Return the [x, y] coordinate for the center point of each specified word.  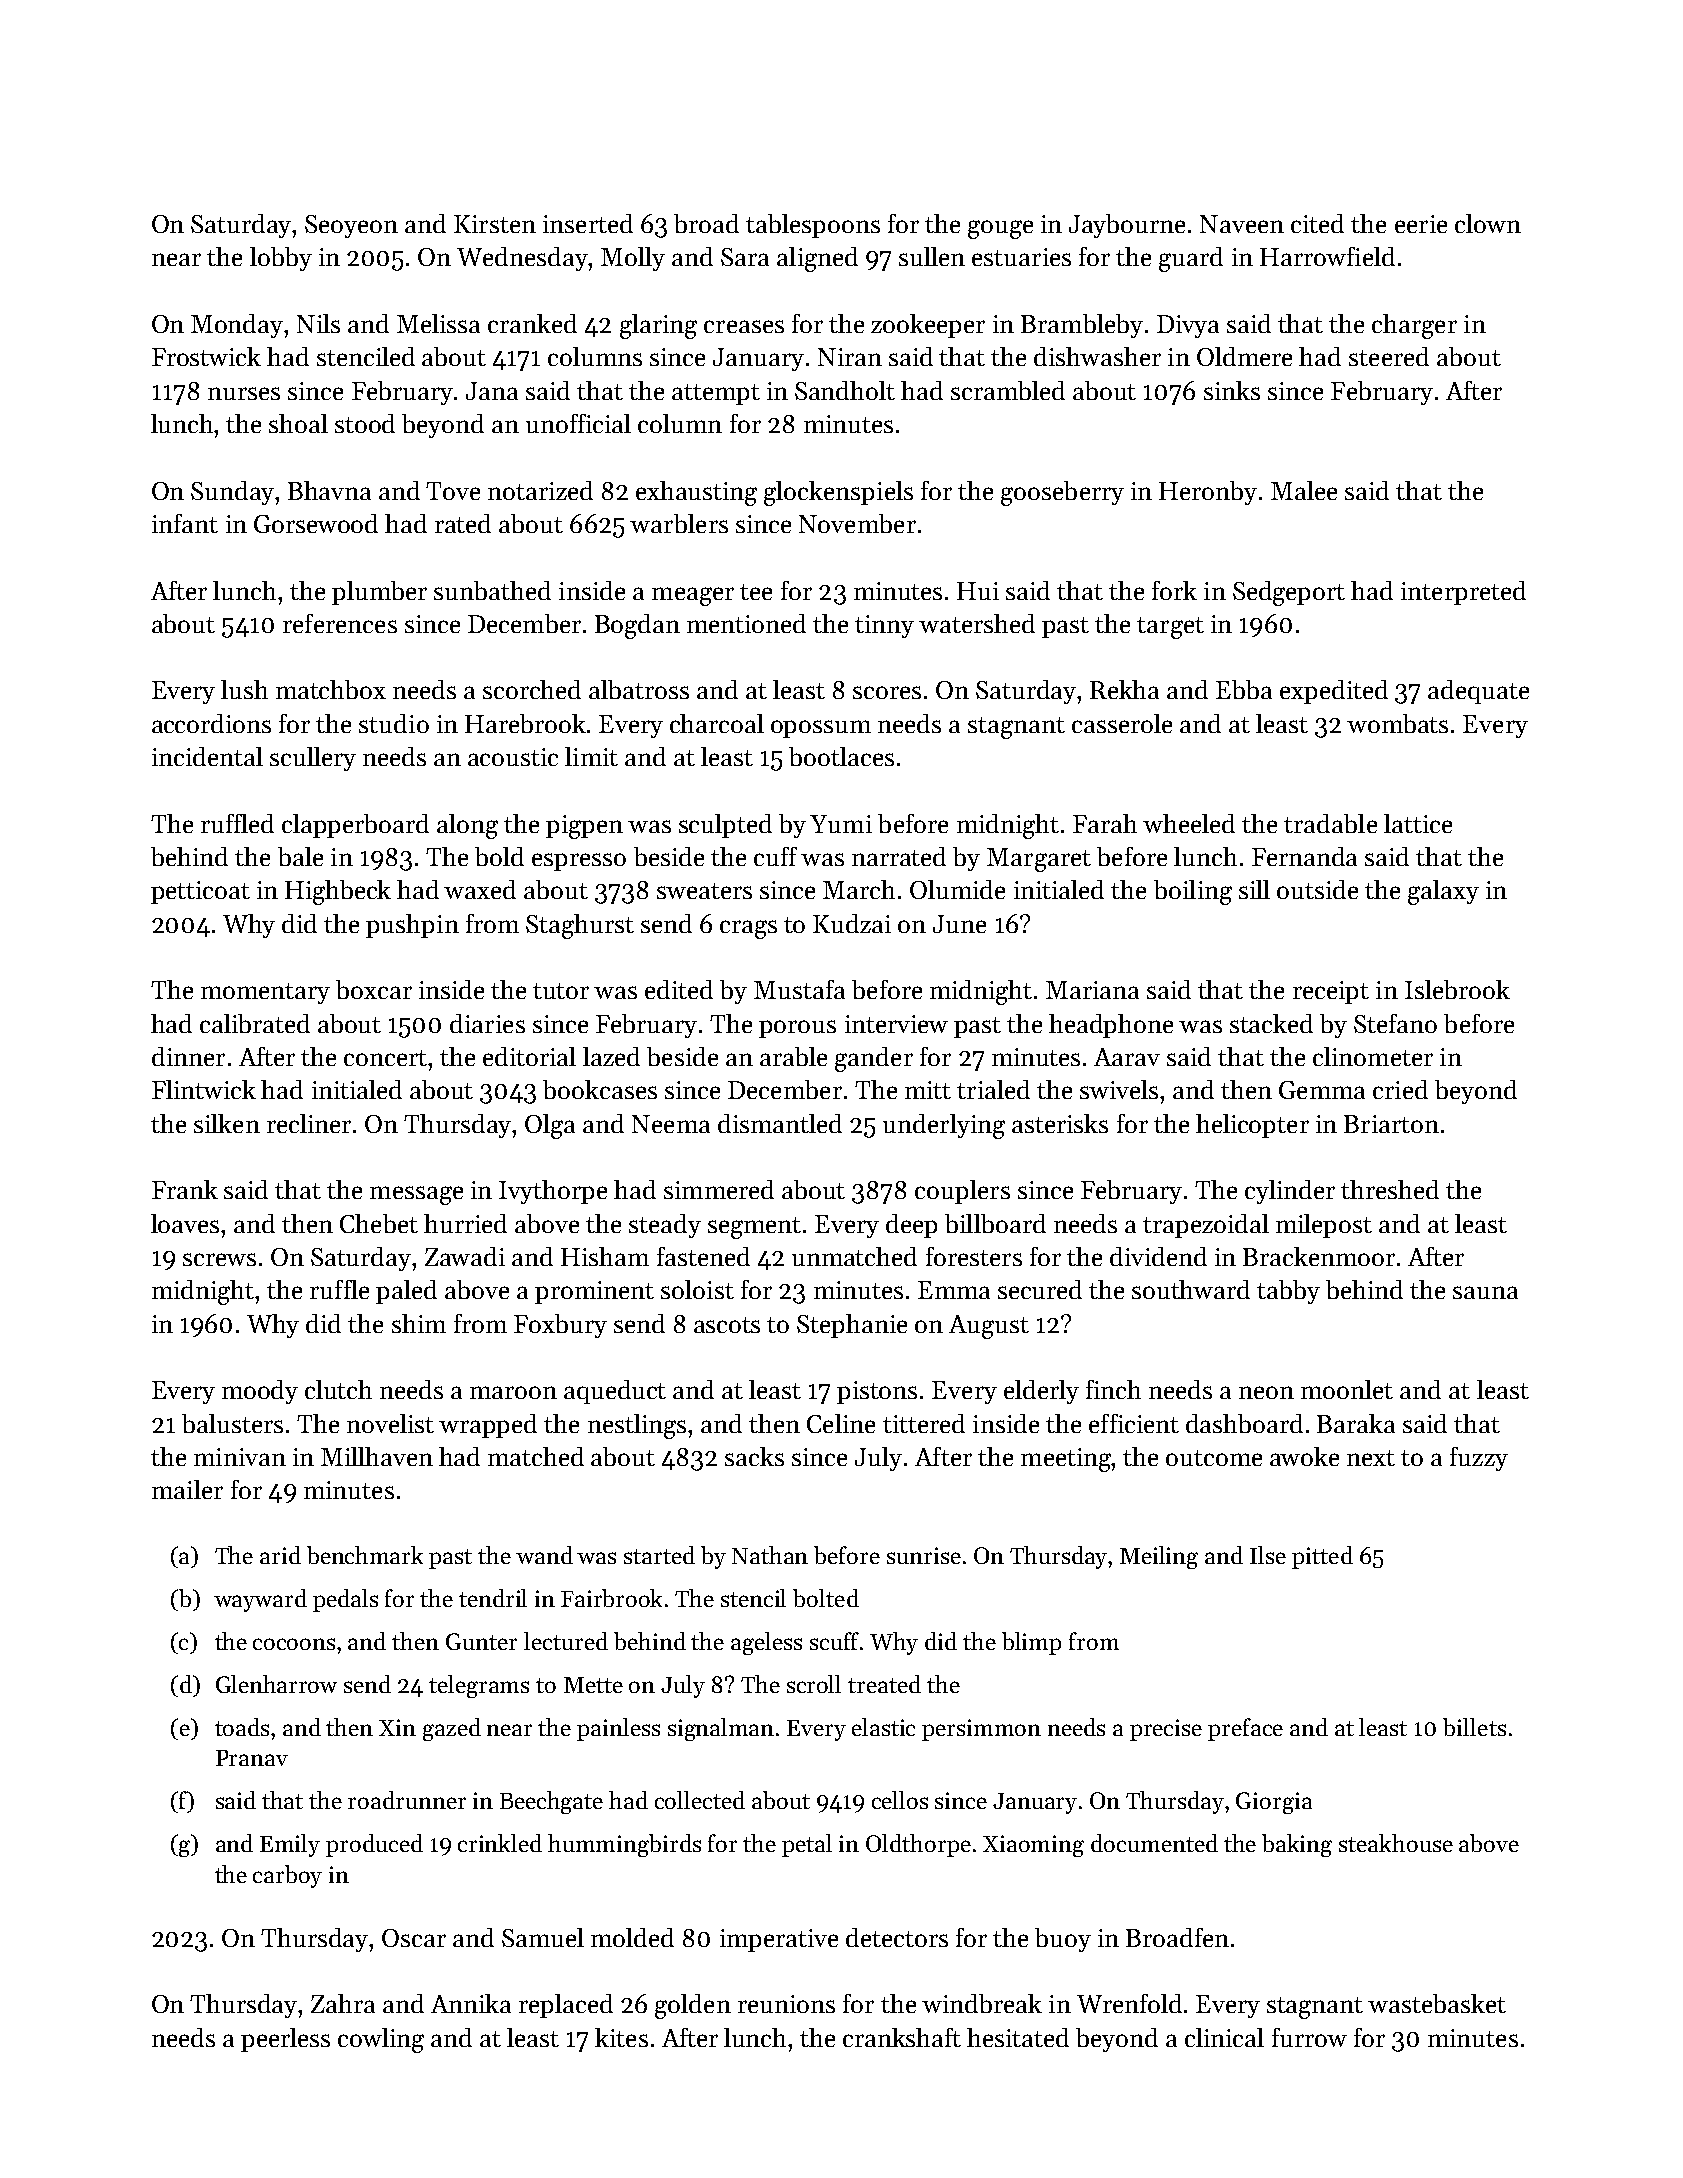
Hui [978, 591]
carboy [287, 1876]
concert [385, 1058]
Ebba [1244, 689]
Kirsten [495, 224]
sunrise [924, 1555]
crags [748, 929]
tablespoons [813, 226]
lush [244, 689]
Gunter [481, 1641]
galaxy [1443, 892]
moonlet [1347, 1389]
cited [1317, 223]
